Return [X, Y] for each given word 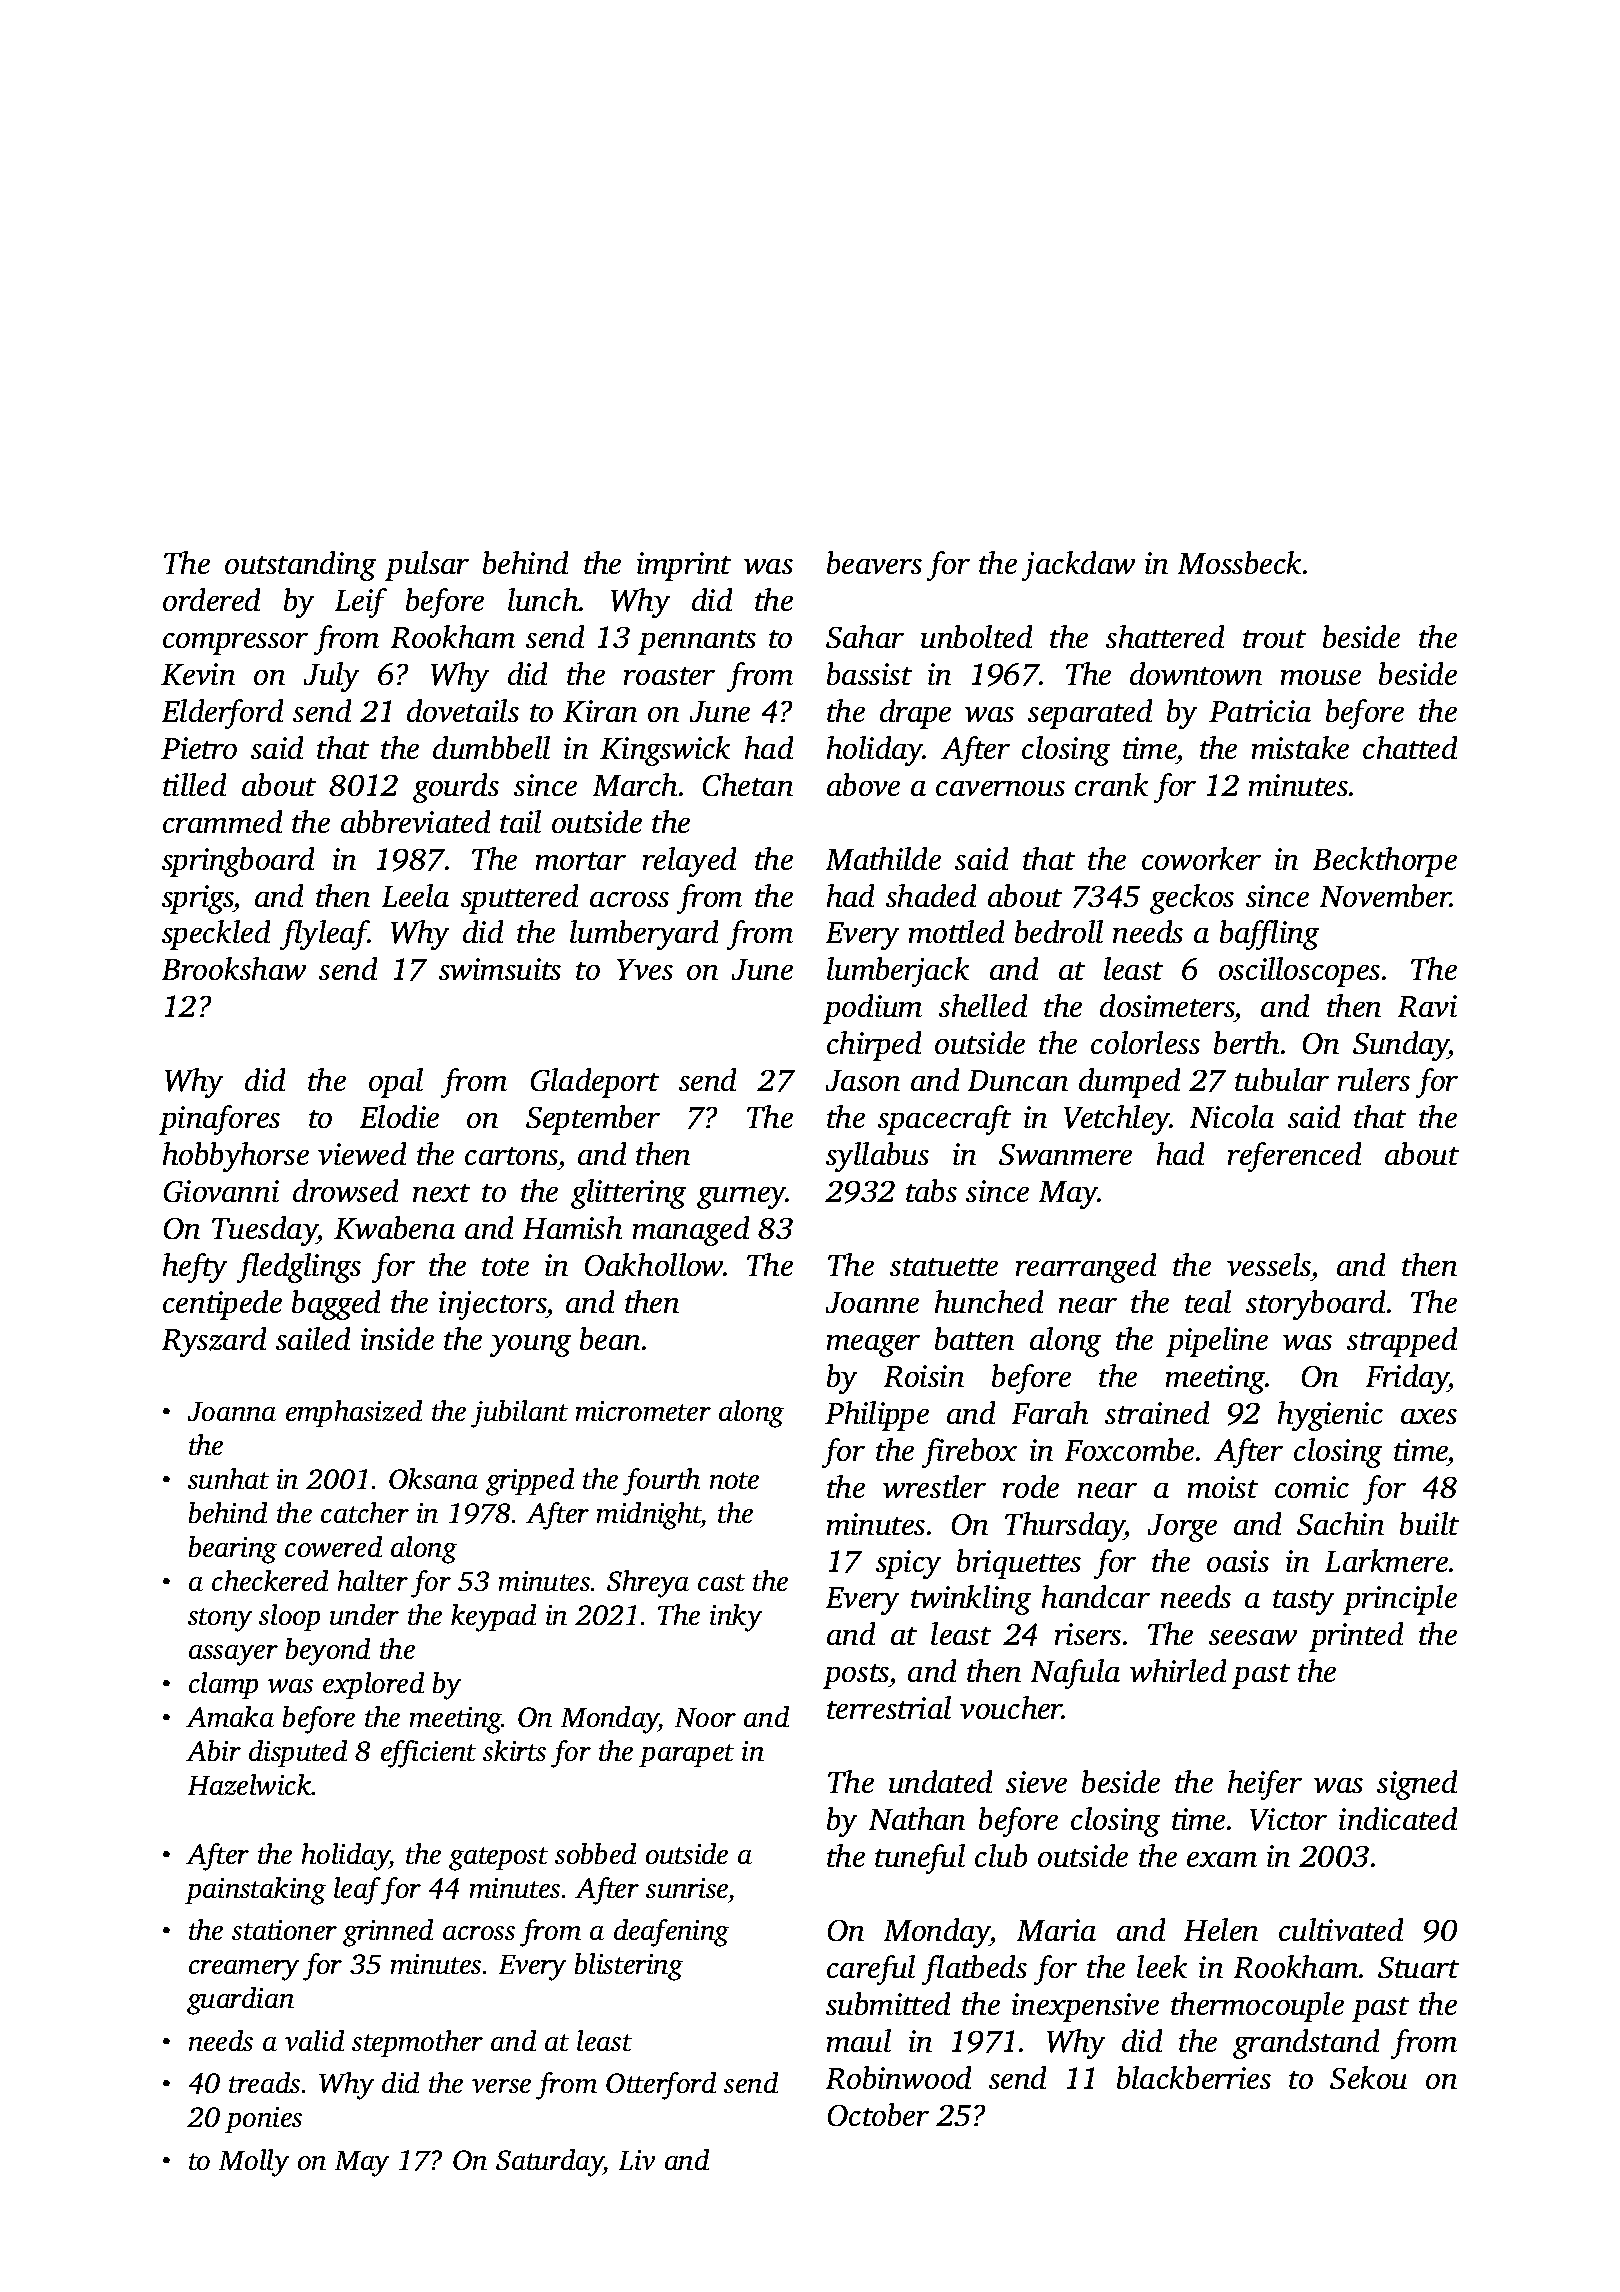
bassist [869, 674]
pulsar [427, 566]
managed [691, 1231]
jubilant [519, 1414]
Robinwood [898, 2078]
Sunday [1401, 1046]
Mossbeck [1240, 563]
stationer [284, 1930]
